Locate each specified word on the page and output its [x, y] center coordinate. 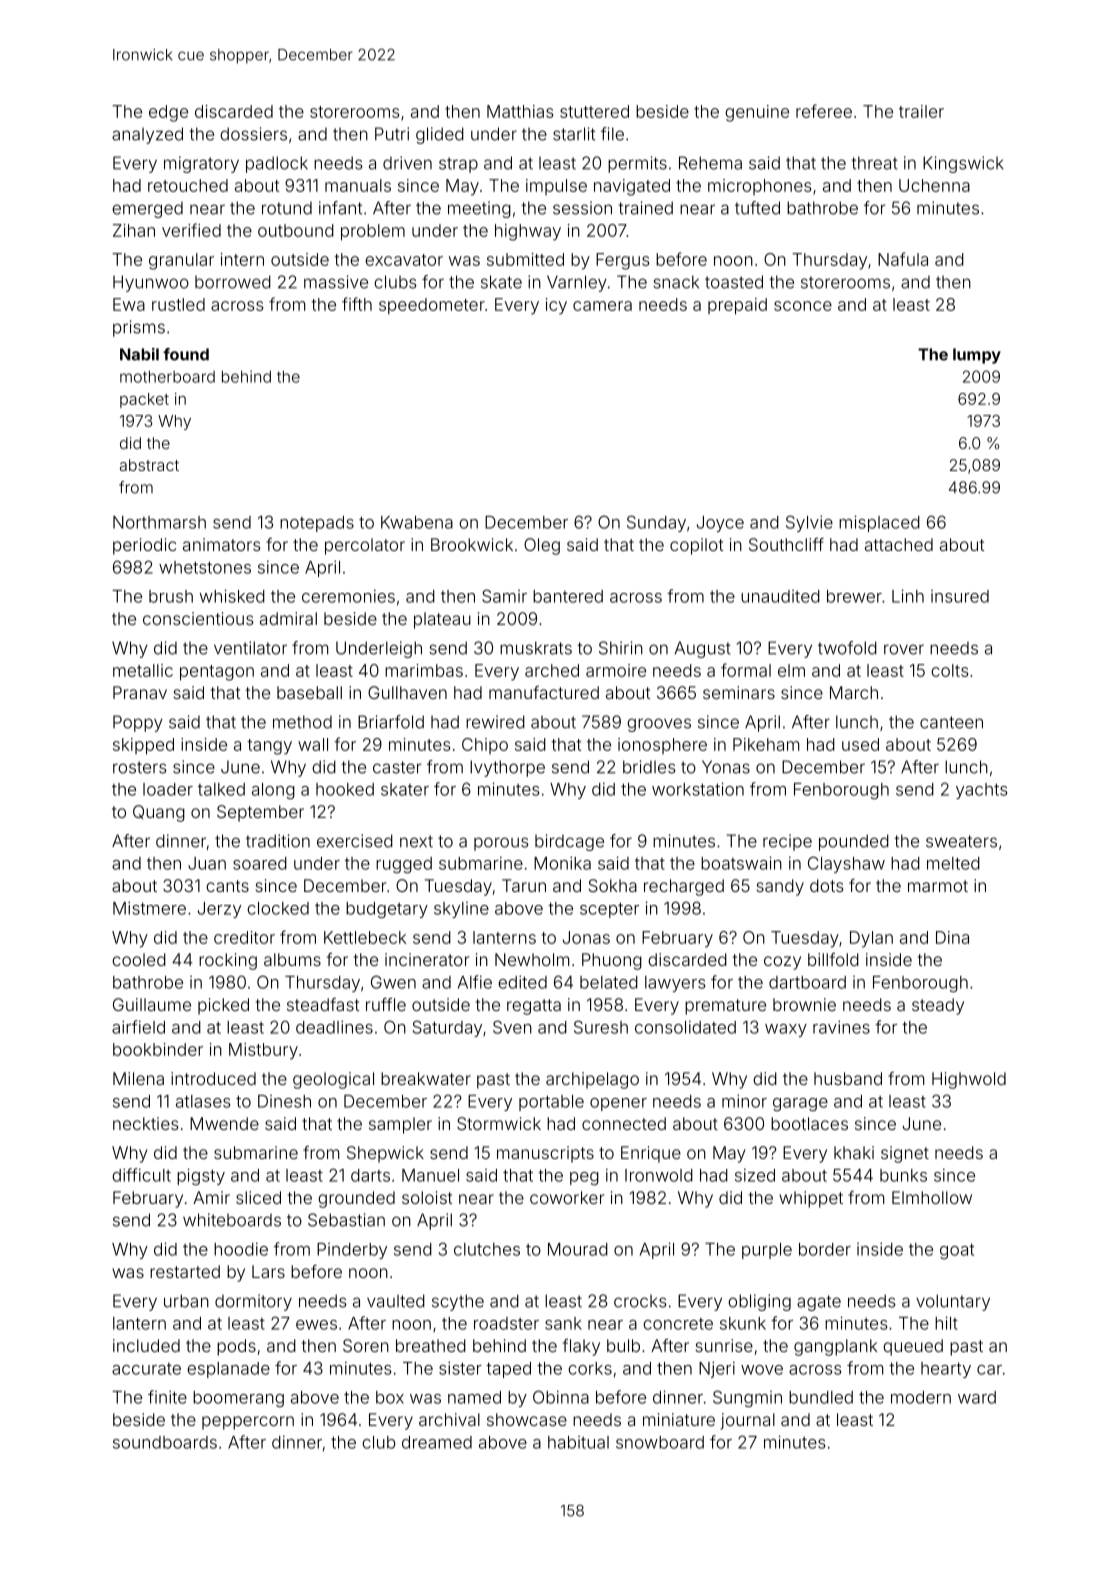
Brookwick [472, 544]
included [146, 1345]
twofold [847, 648]
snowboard [660, 1442]
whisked [232, 596]
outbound [296, 230]
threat [874, 163]
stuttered [594, 111]
